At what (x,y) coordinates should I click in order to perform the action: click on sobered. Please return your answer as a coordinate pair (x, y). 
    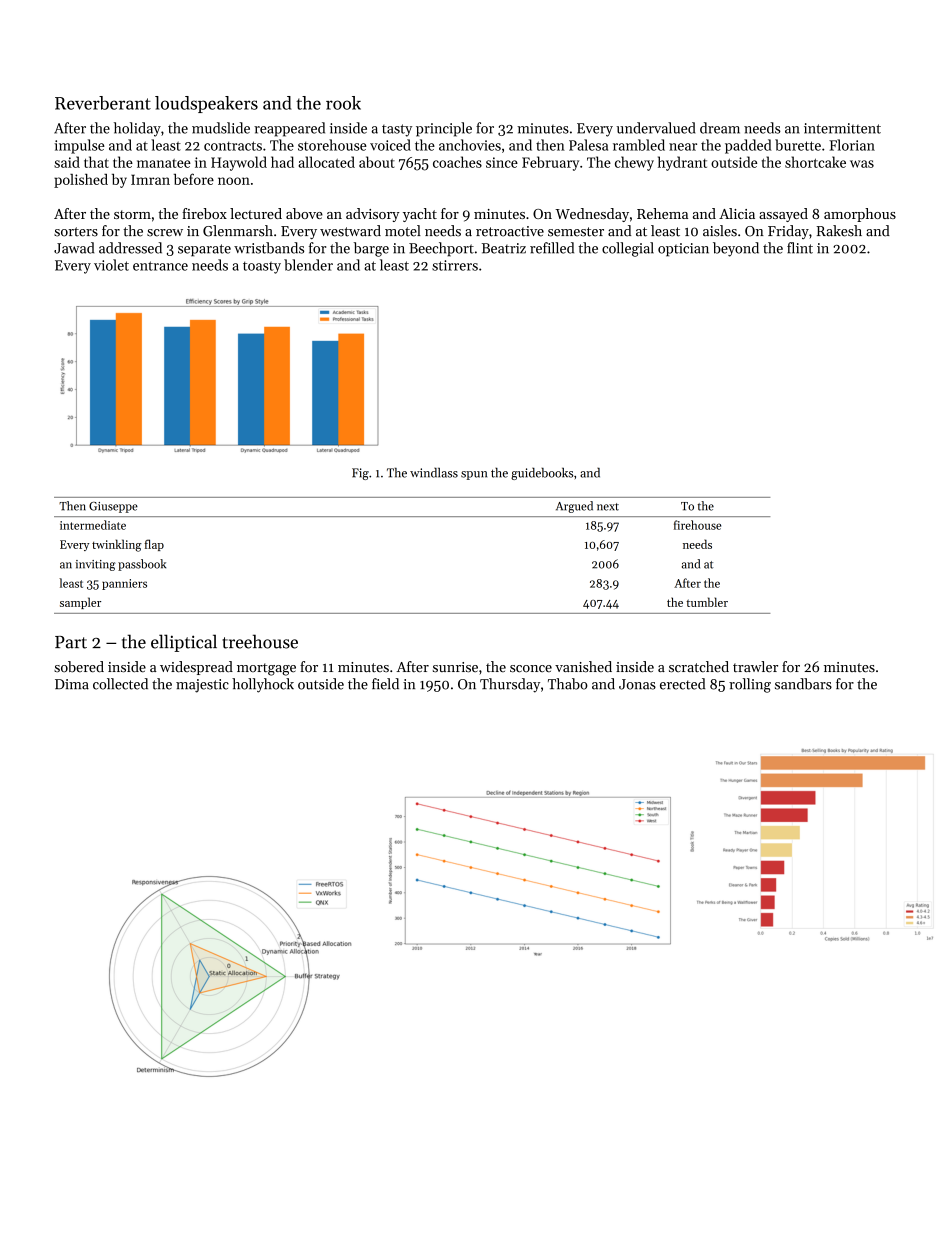
    Looking at the image, I should click on (79, 667).
